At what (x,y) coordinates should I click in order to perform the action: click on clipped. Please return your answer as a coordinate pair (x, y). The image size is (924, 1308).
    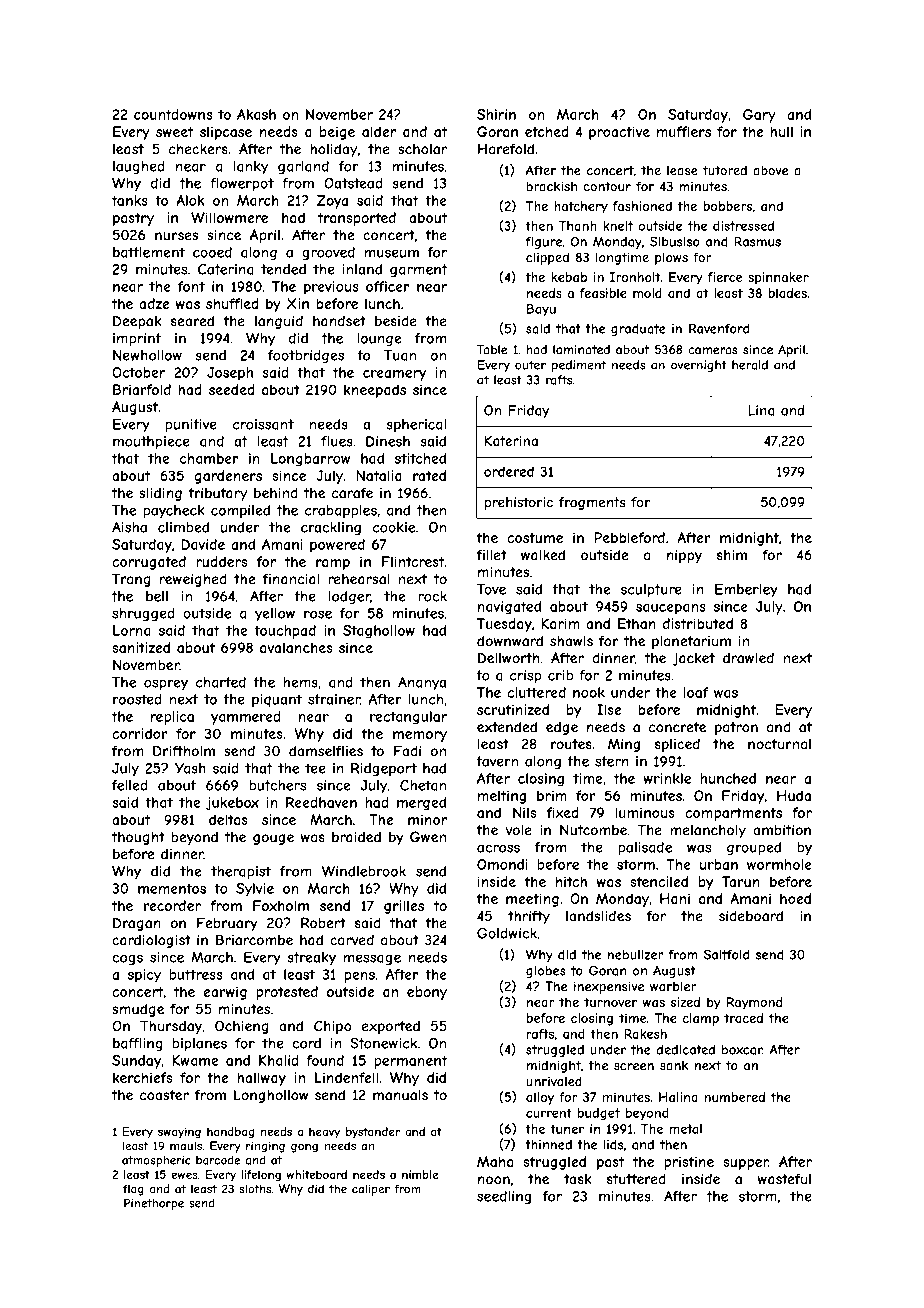
    Looking at the image, I should click on (547, 258).
